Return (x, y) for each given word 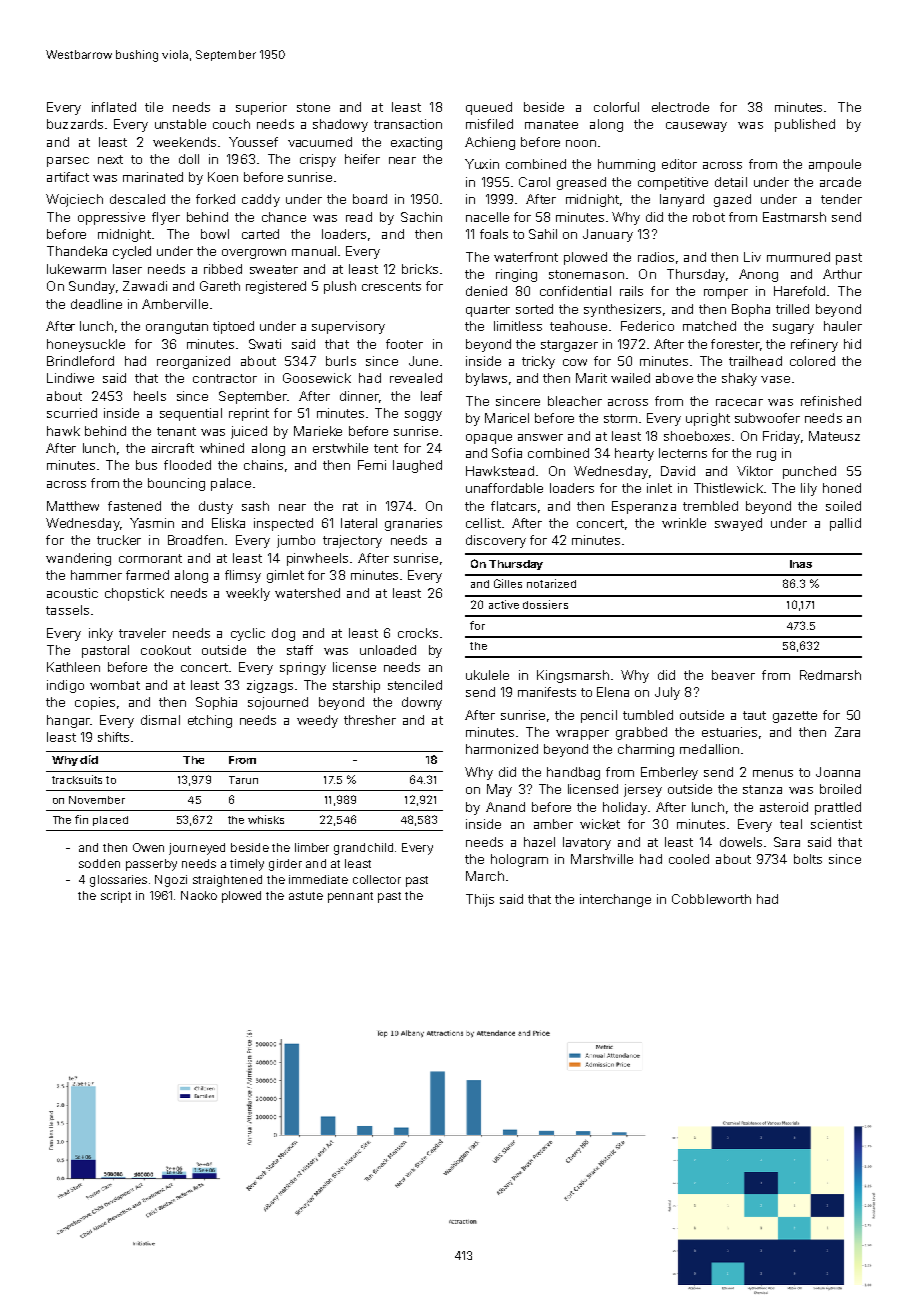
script (116, 897)
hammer (96, 575)
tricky (538, 362)
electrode (680, 107)
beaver (733, 675)
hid (852, 344)
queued (489, 108)
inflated (114, 107)
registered (276, 287)
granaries (413, 524)
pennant (350, 897)
